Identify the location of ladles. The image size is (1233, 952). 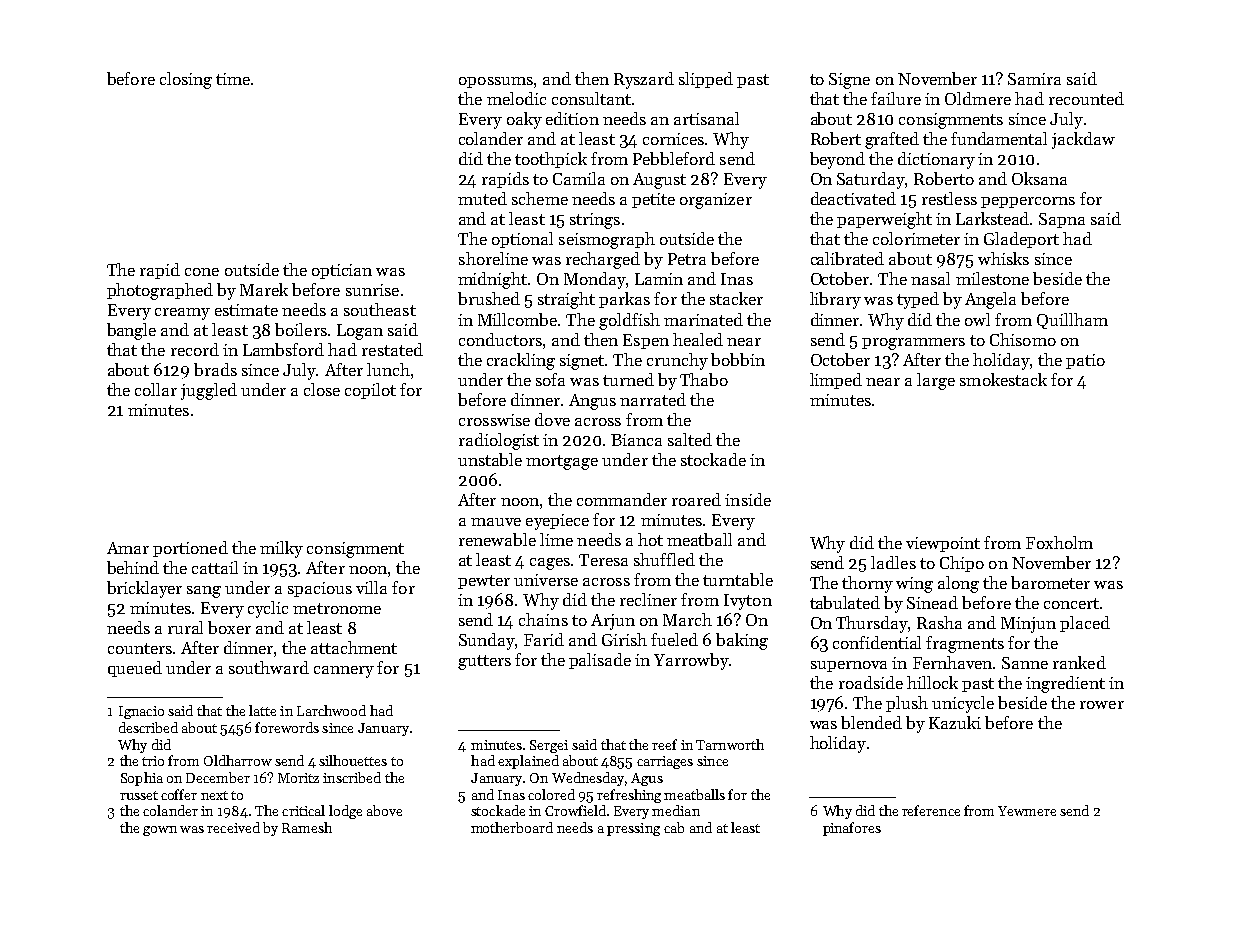
(893, 562).
